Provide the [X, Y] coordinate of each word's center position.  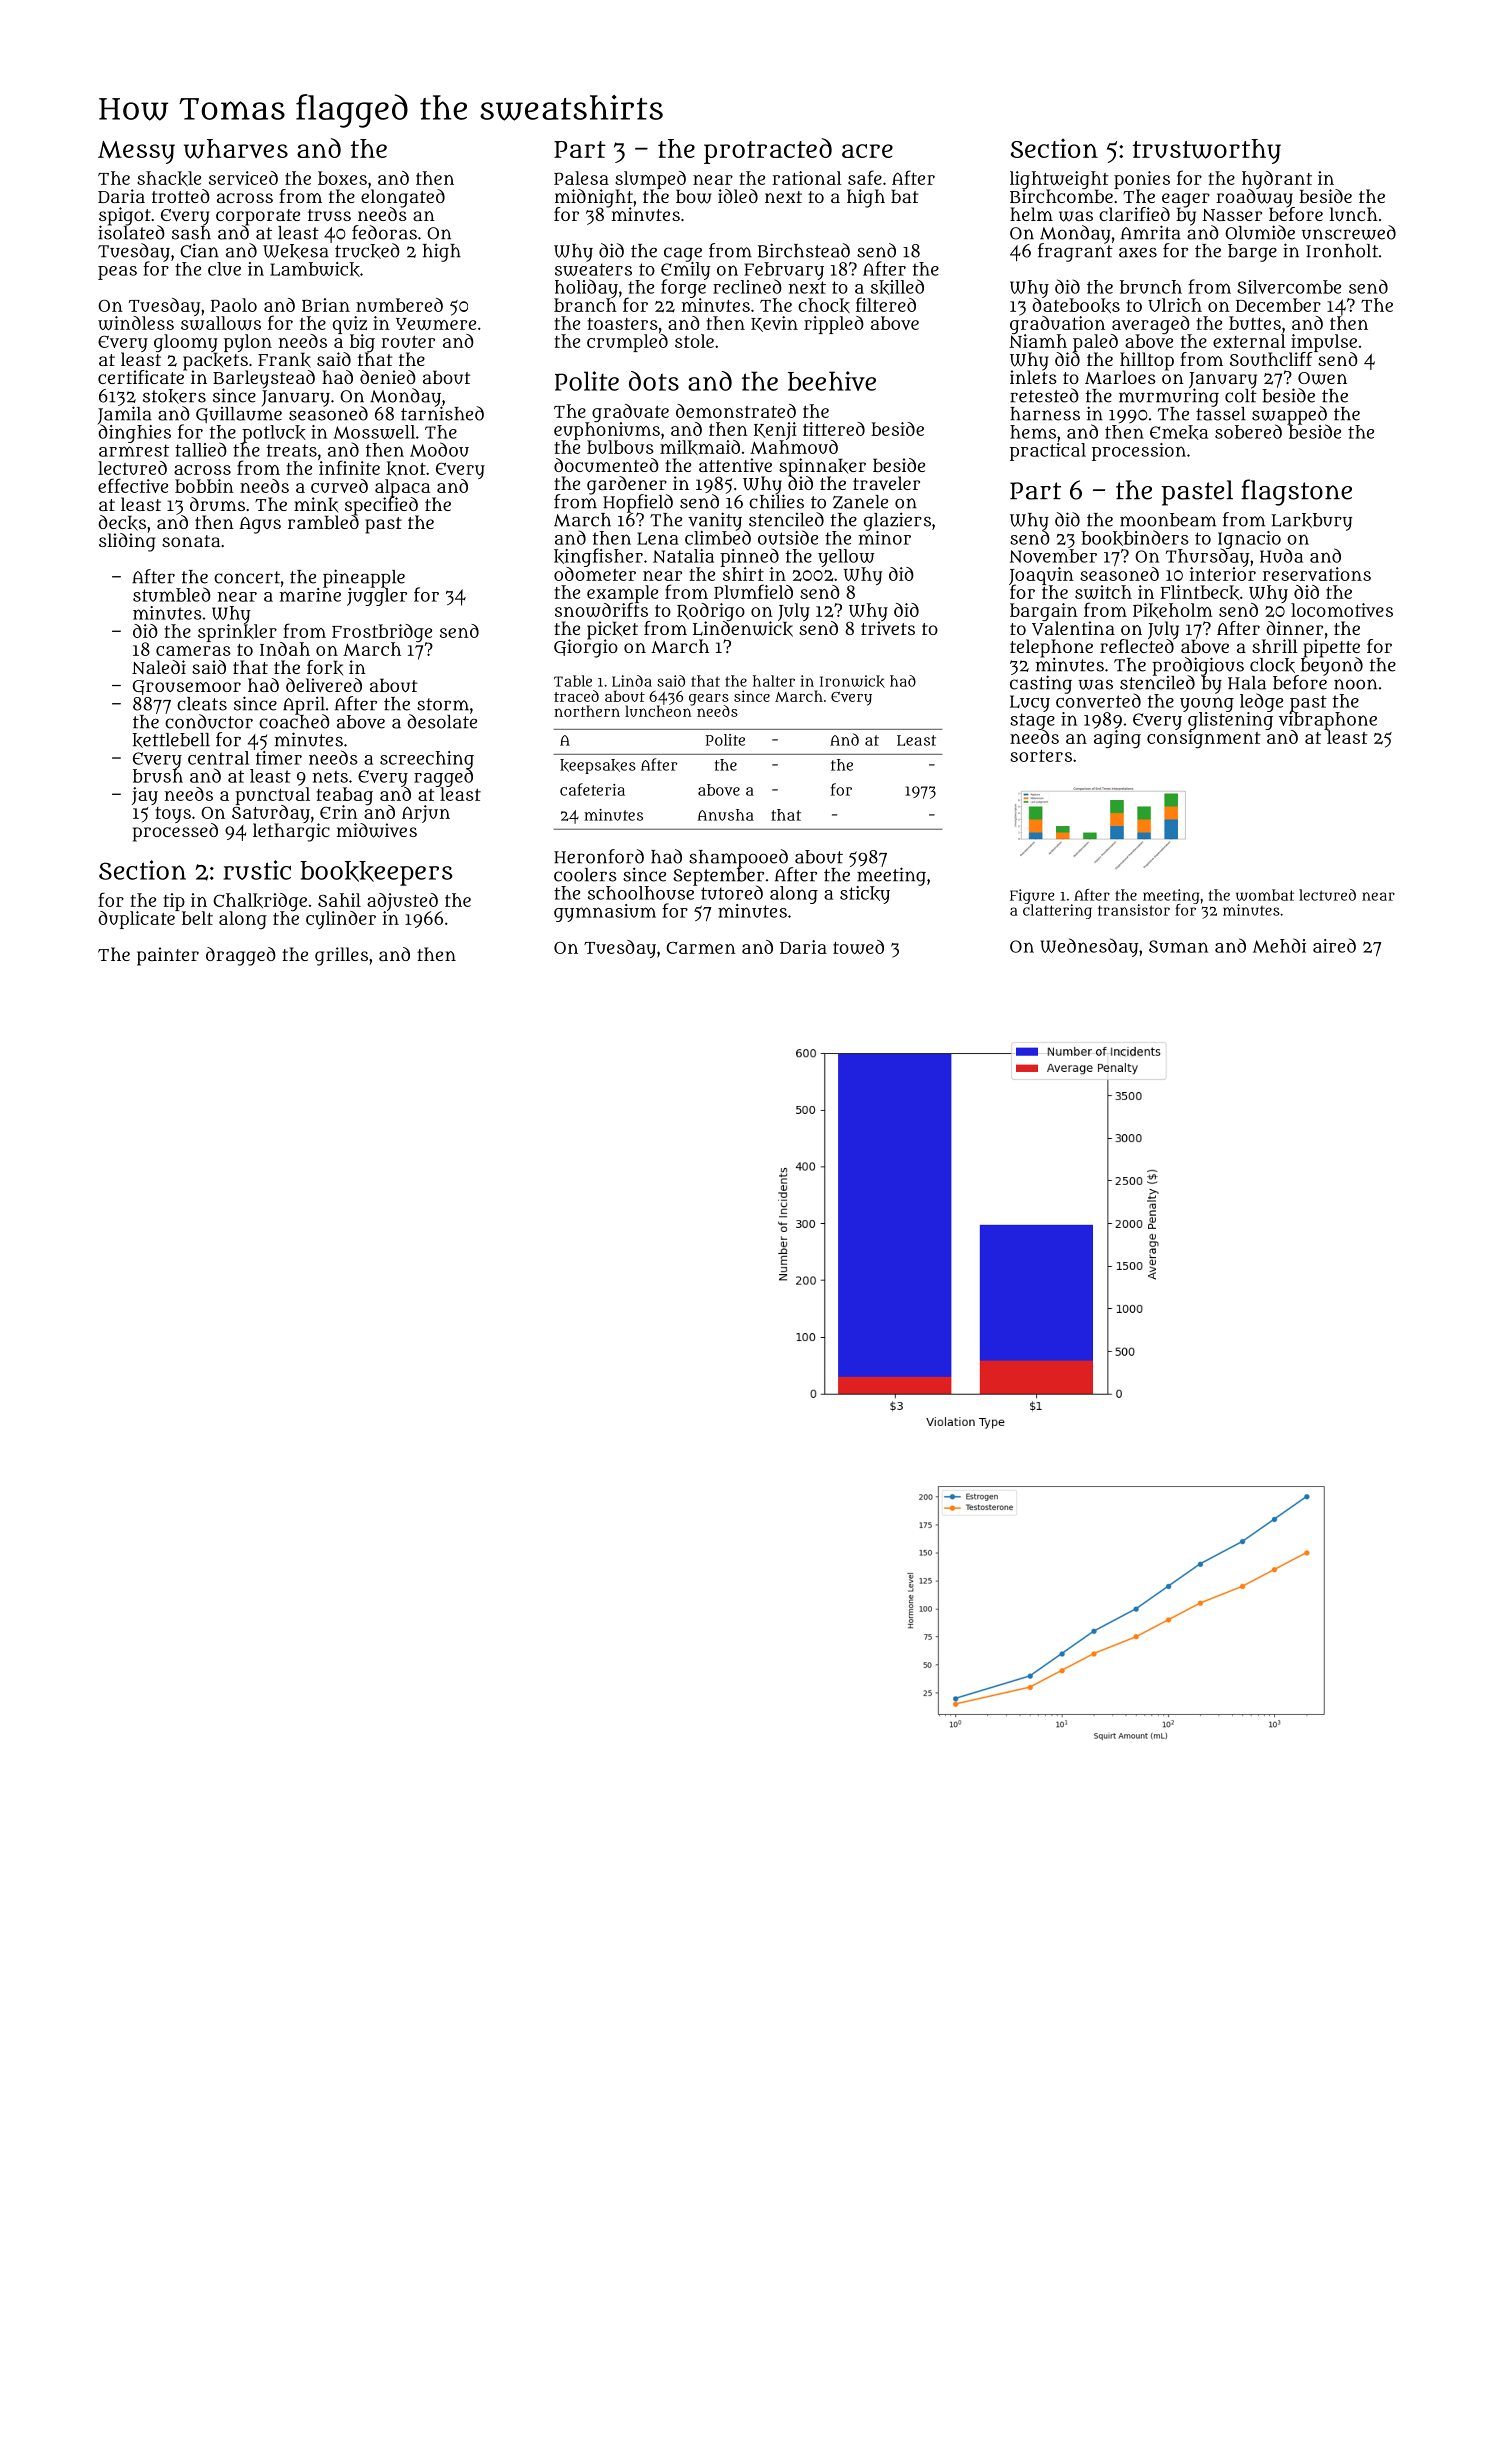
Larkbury [1311, 522]
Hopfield [638, 503]
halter [774, 681]
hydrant [1277, 180]
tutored [732, 893]
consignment [1203, 739]
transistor [1134, 910]
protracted [768, 151]
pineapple [364, 578]
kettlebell [171, 740]
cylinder [341, 920]
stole [694, 341]
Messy [136, 152]
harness [1045, 414]
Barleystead [264, 379]
